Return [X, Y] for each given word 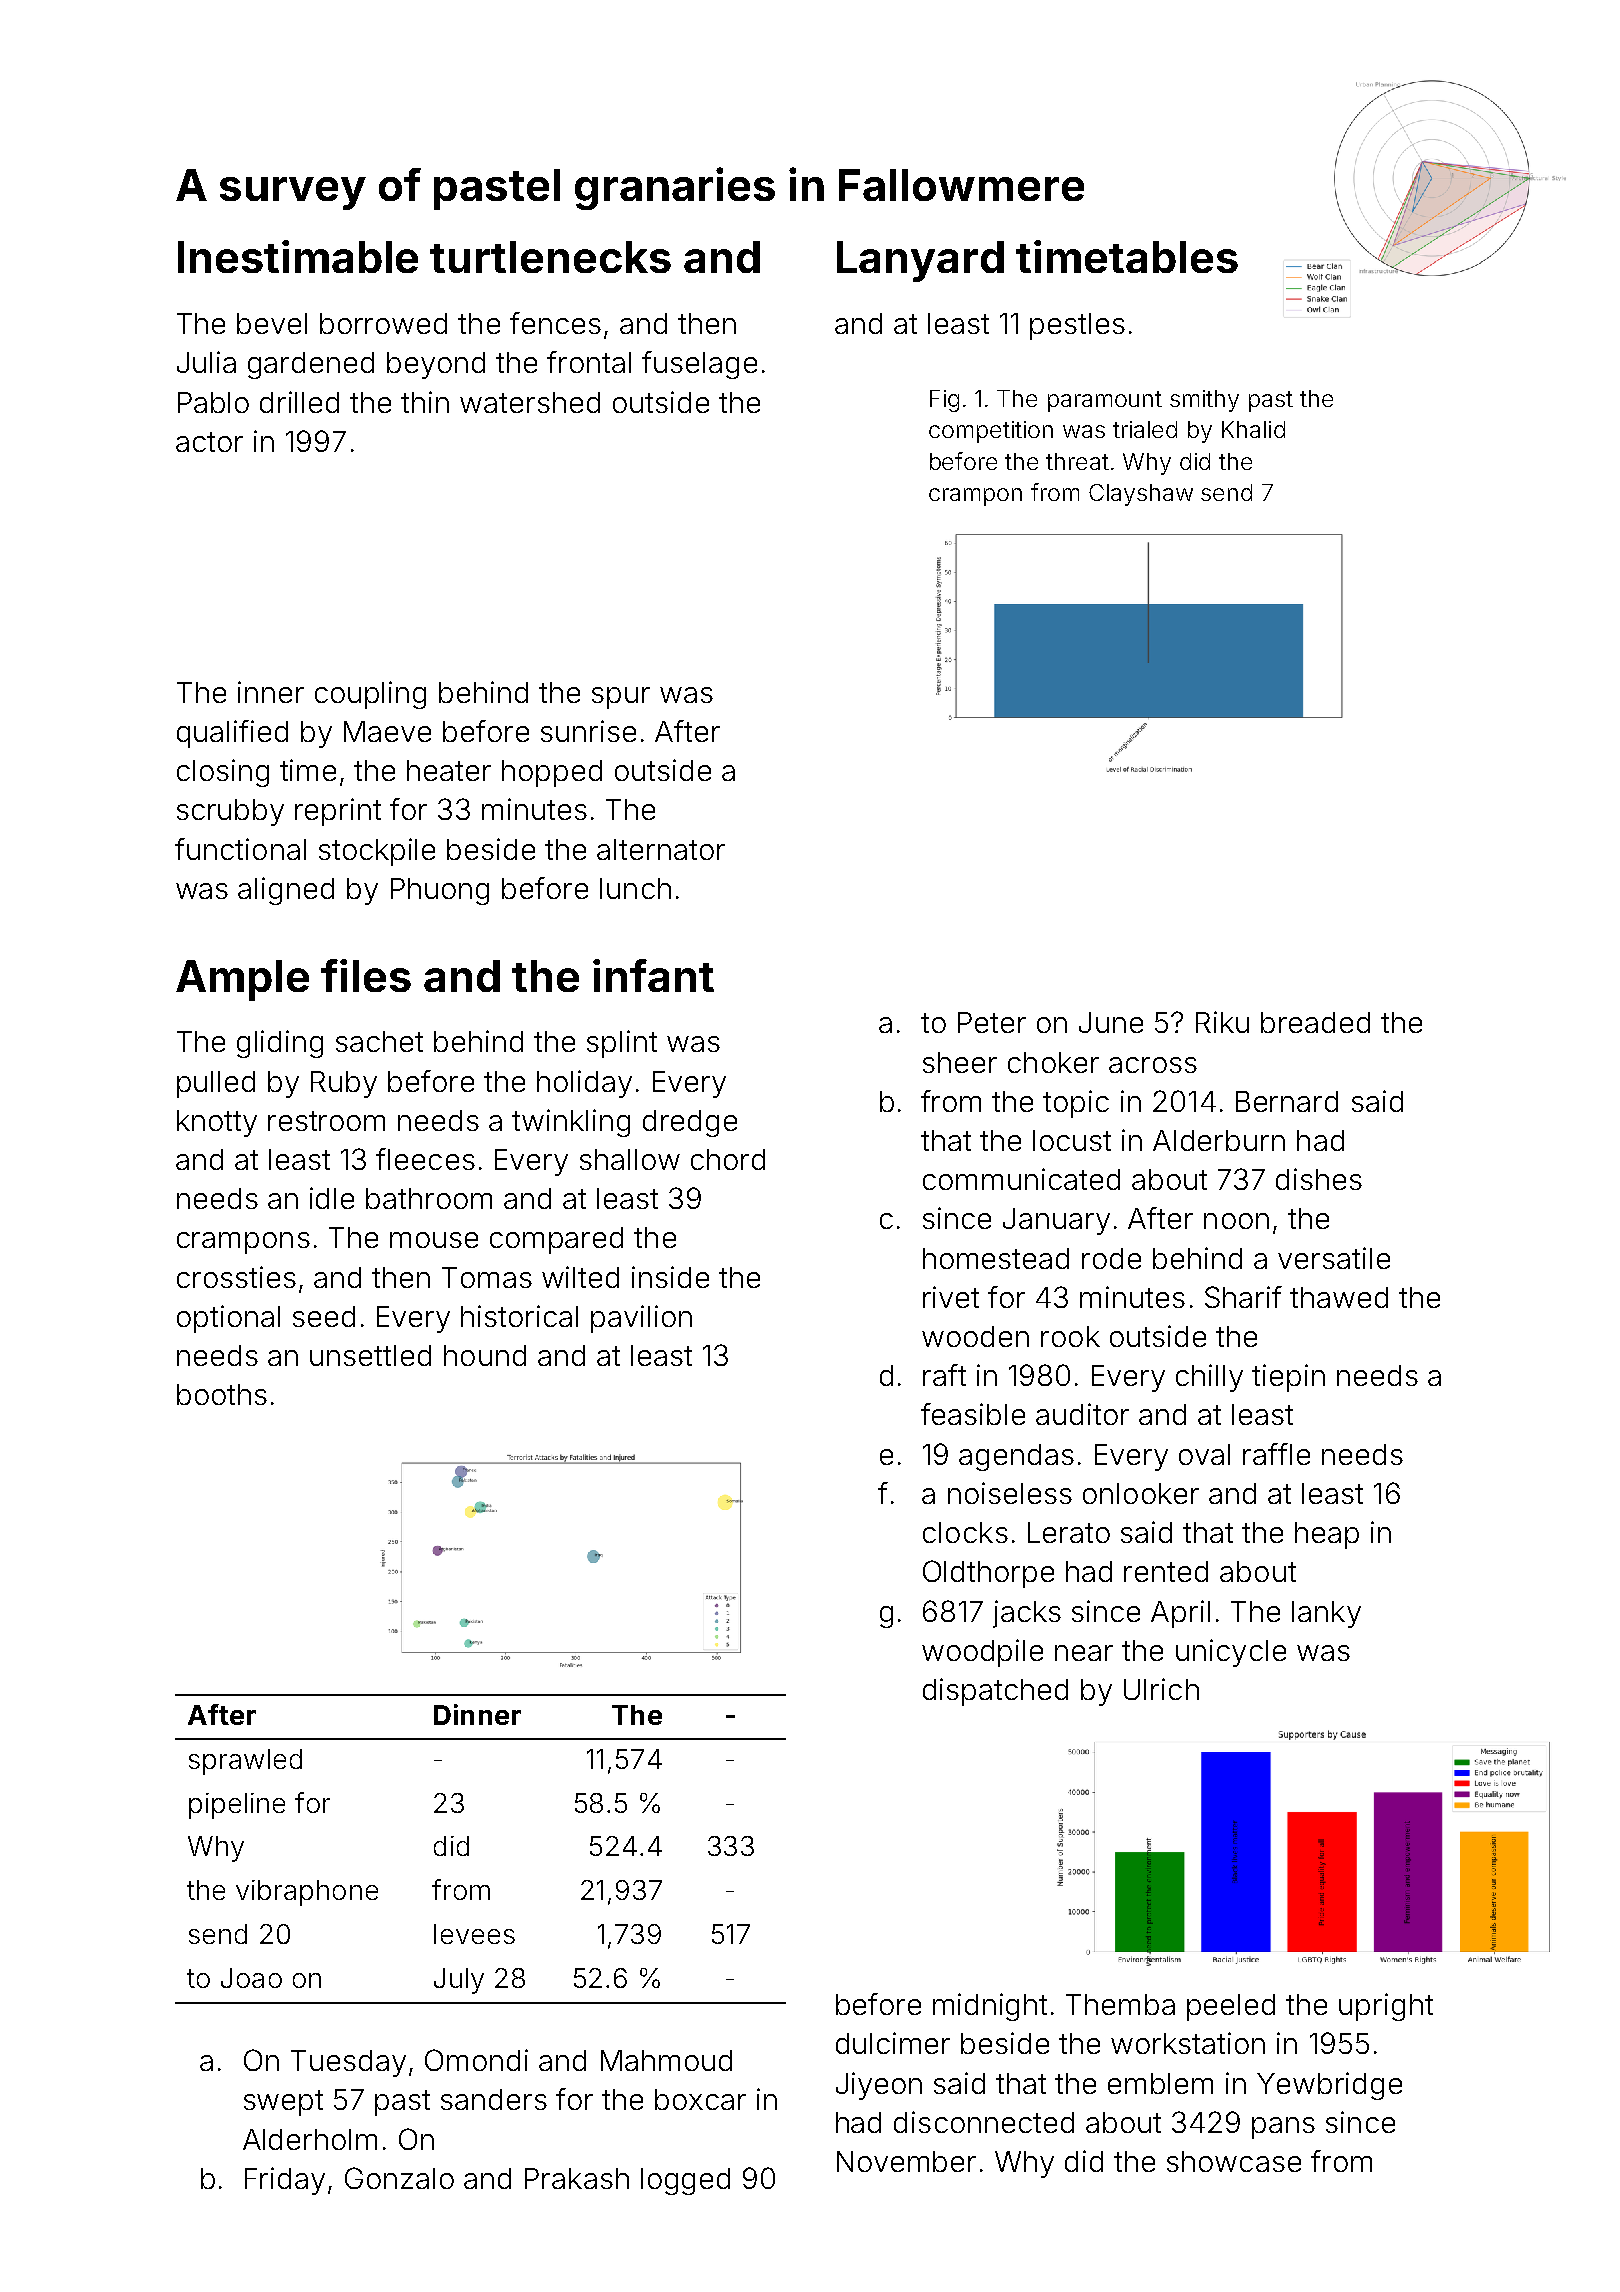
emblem [1160, 2083]
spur [621, 698]
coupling [370, 695]
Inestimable [298, 256]
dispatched [995, 1692]
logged [685, 2181]
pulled [216, 1084]
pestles [1077, 326]
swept [283, 2103]
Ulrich [1161, 1689]
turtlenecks [550, 257]
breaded [1315, 1022]
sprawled [245, 1762]
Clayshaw [1141, 495]
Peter [992, 1022]
